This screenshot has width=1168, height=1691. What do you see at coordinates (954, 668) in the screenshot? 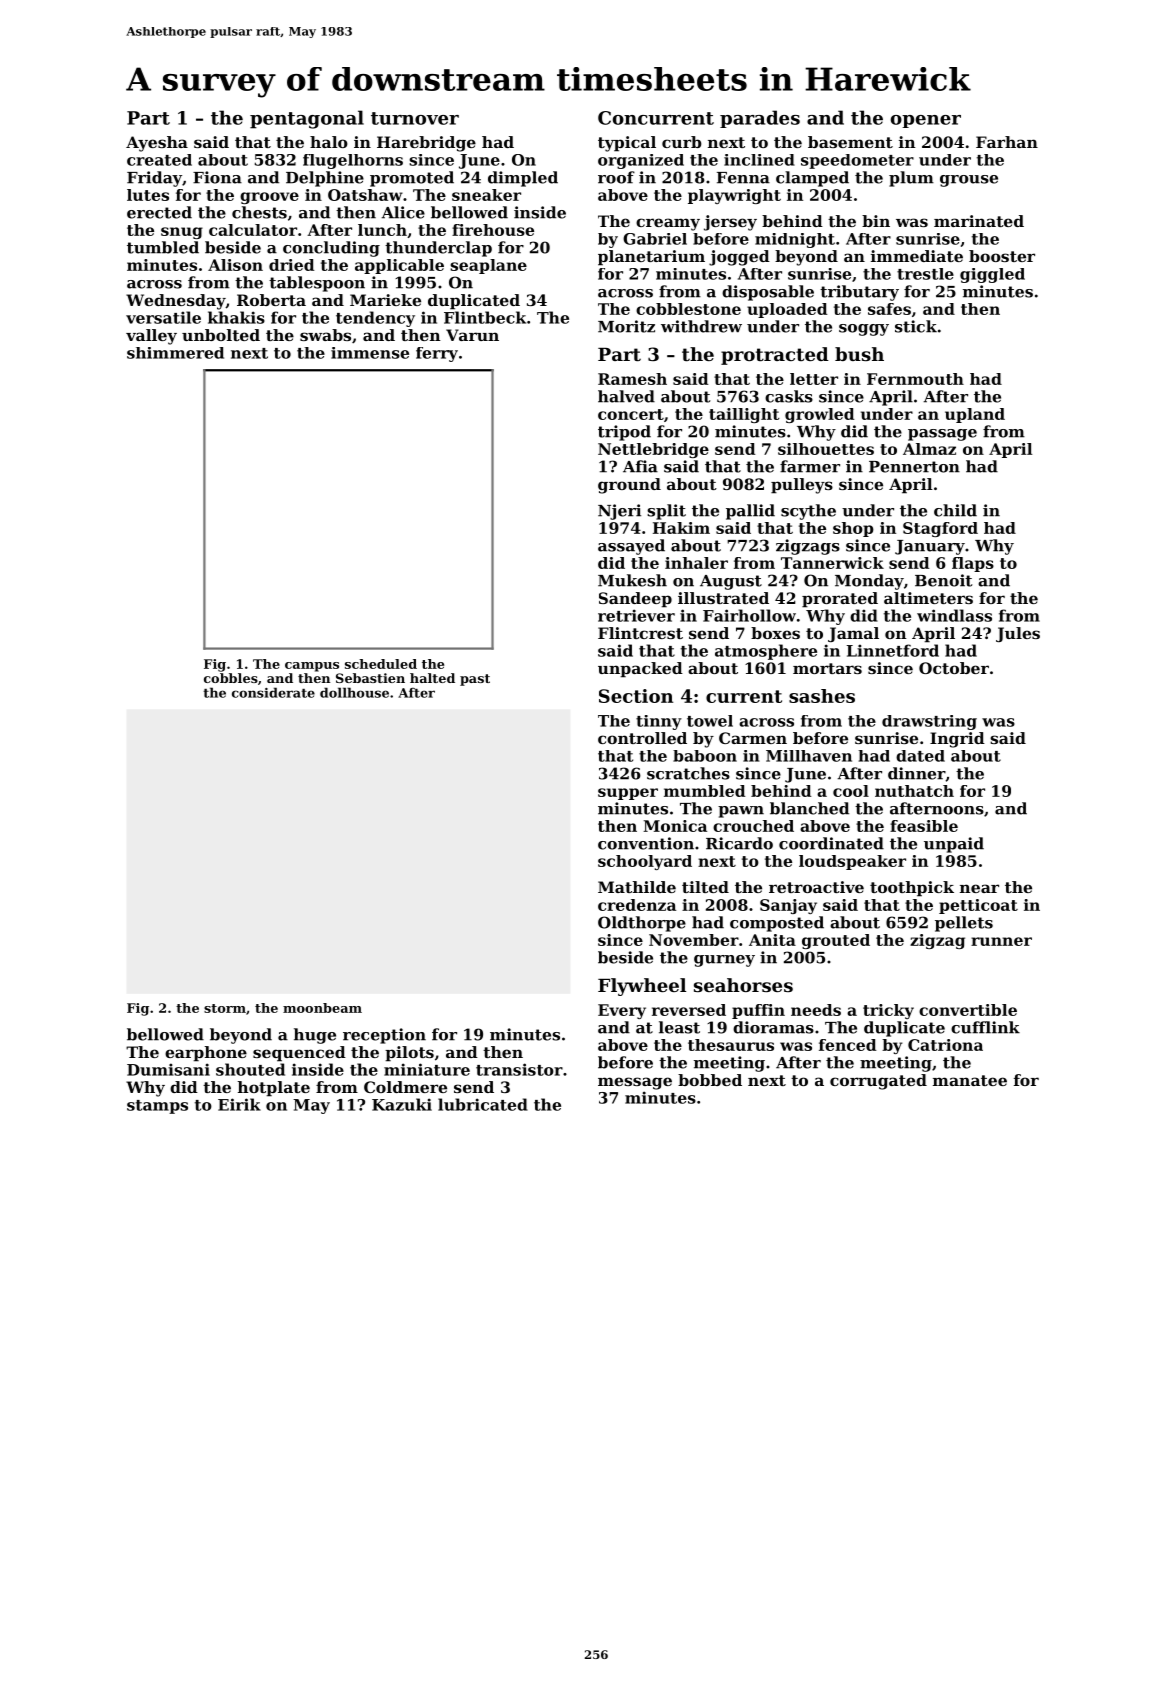
I see `October` at bounding box center [954, 668].
